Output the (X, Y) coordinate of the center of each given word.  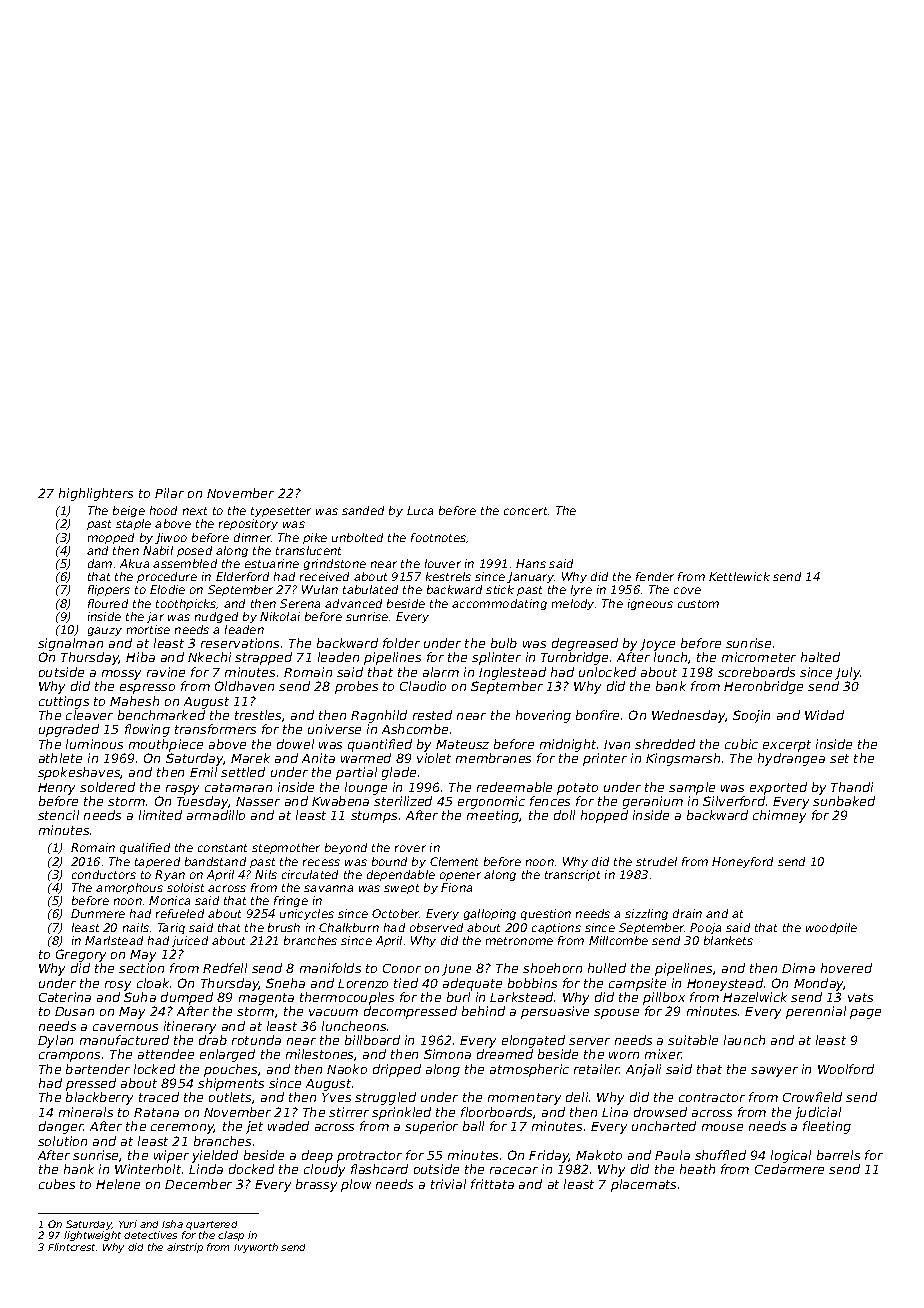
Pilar (169, 493)
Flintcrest (71, 1247)
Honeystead (725, 984)
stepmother (286, 848)
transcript (572, 875)
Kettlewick (739, 576)
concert (525, 511)
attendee (166, 1054)
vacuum (333, 1012)
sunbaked (844, 801)
